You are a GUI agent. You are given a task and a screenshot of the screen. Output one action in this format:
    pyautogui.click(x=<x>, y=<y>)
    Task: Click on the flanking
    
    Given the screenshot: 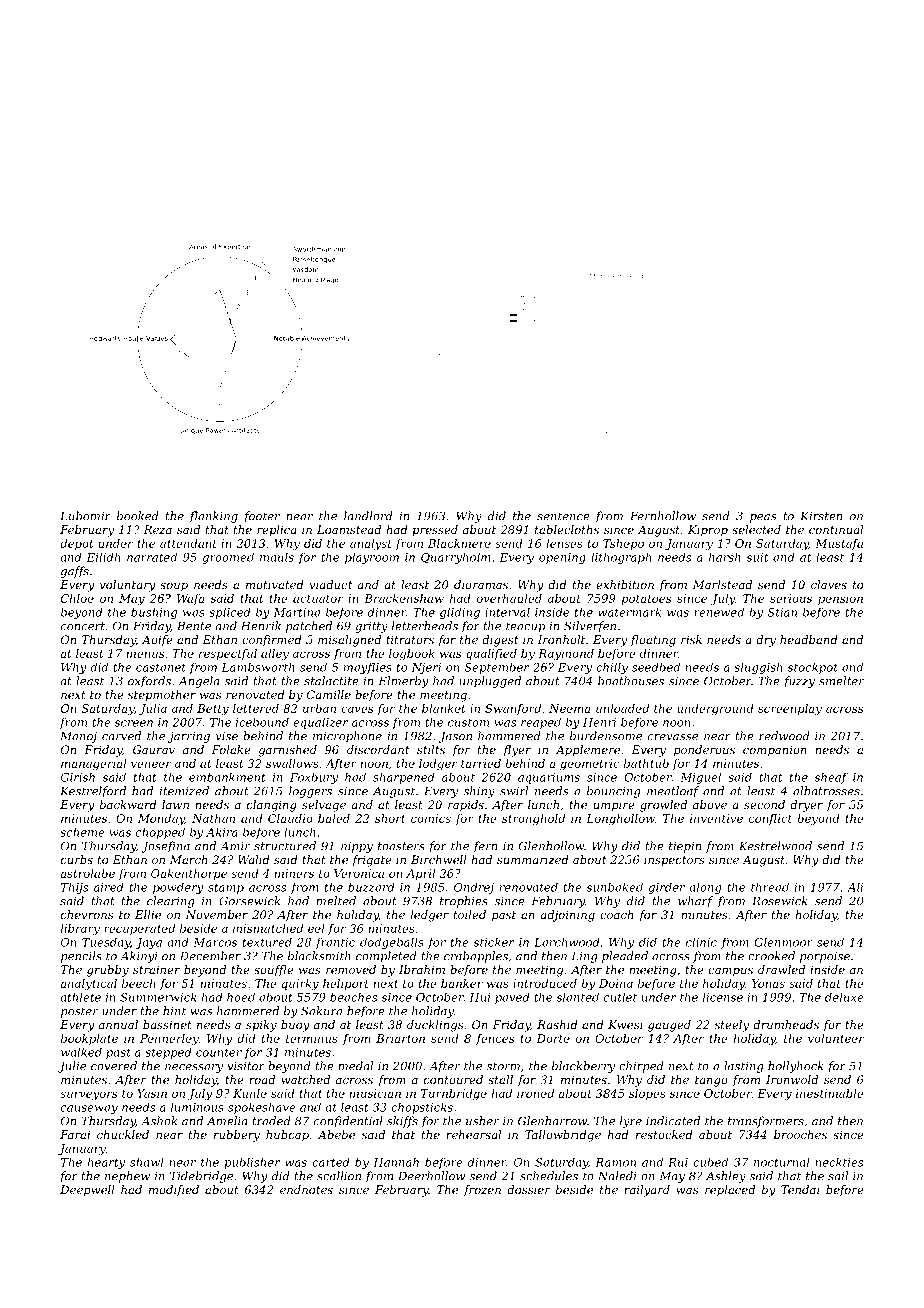 What is the action you would take?
    pyautogui.click(x=213, y=517)
